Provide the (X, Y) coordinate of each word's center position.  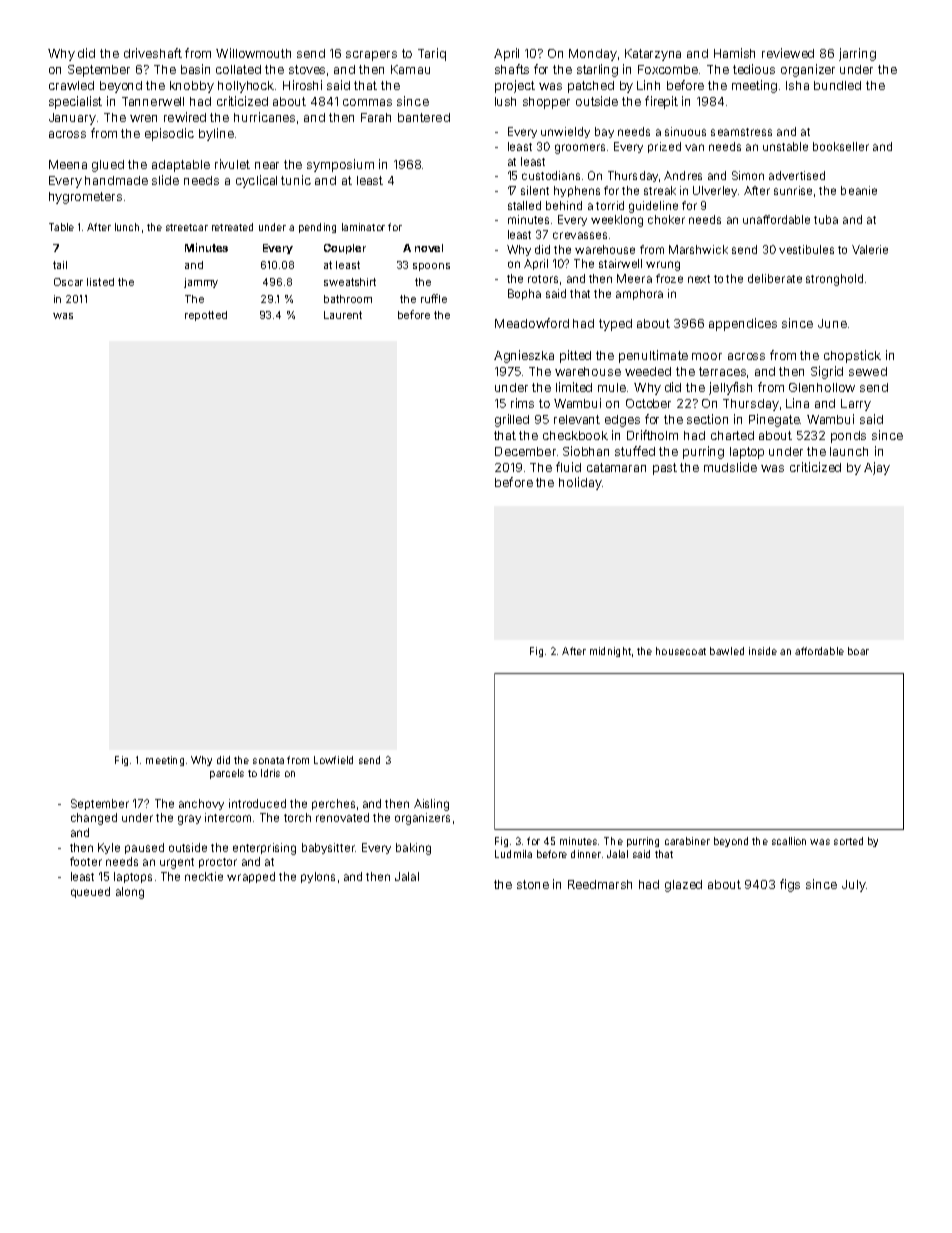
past (665, 469)
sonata (268, 760)
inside (763, 651)
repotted (206, 316)
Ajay (877, 468)
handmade (116, 180)
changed (94, 819)
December (525, 451)
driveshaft (153, 53)
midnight (610, 652)
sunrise (793, 190)
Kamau (410, 69)
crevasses (580, 235)
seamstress (741, 132)
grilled (512, 420)
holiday (580, 483)
